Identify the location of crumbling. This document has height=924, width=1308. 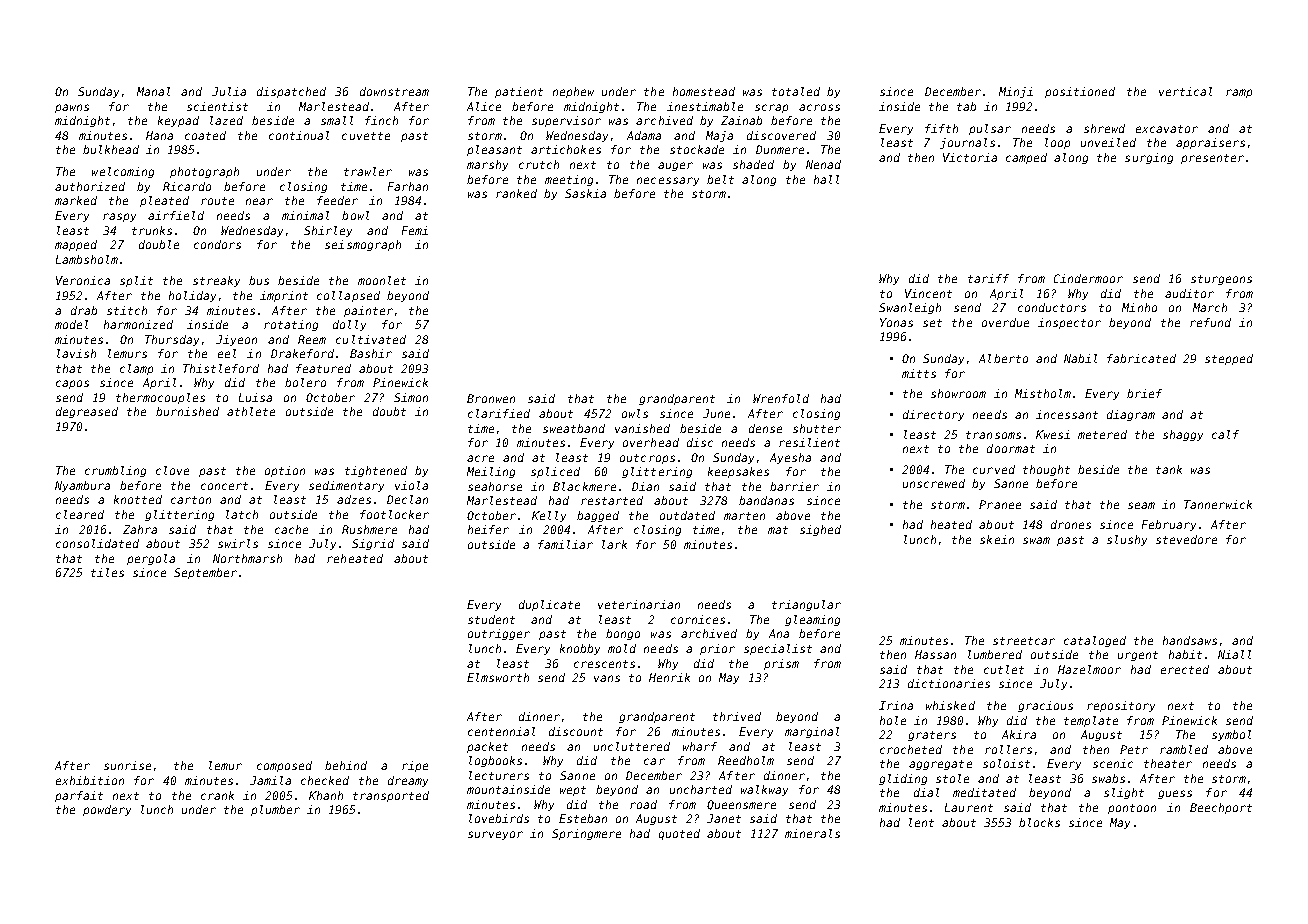
(115, 471).
